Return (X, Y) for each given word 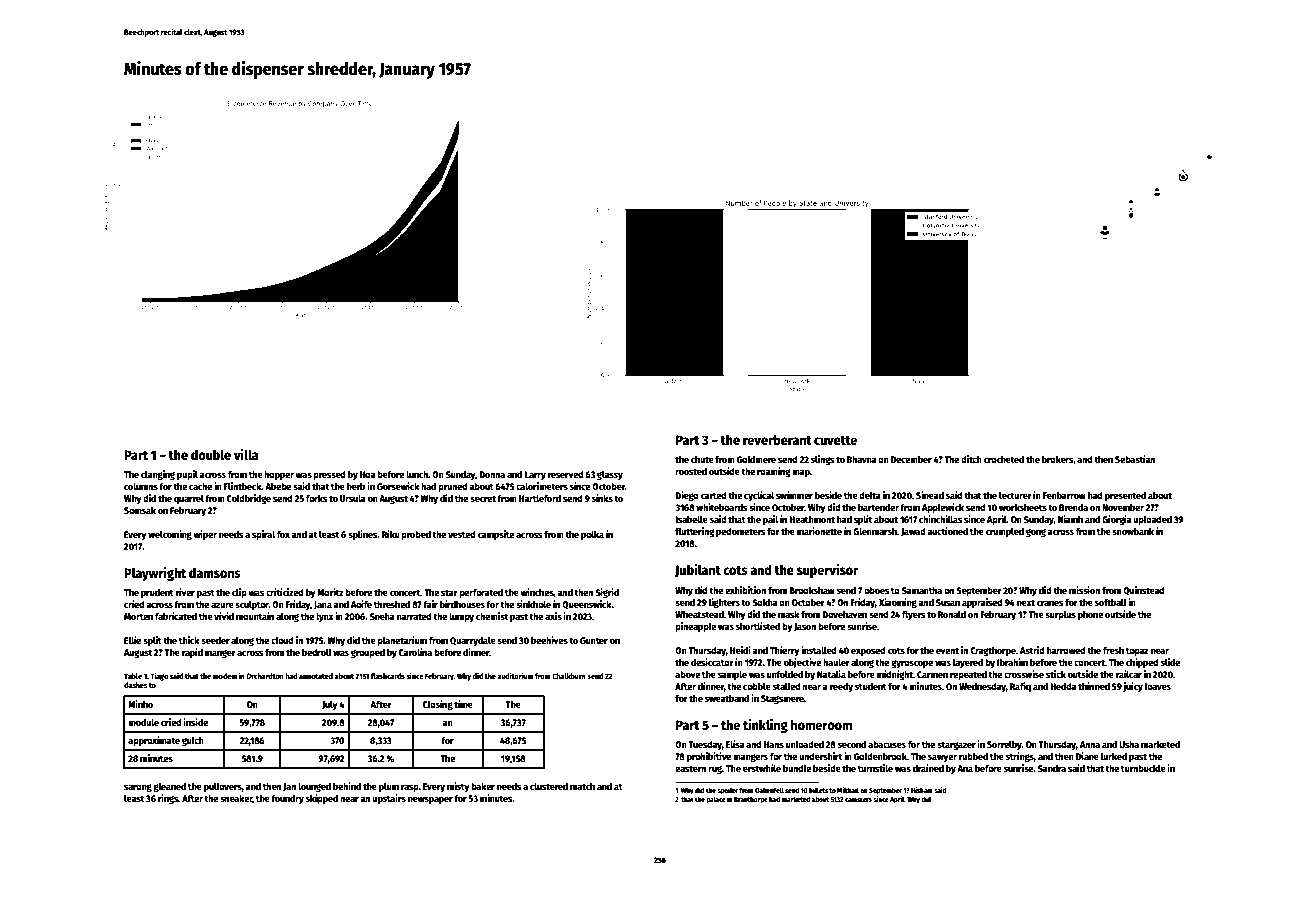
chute (702, 459)
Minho (140, 704)
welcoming (170, 535)
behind (347, 786)
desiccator (712, 662)
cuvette (835, 440)
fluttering (695, 532)
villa (246, 454)
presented (1125, 496)
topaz (1137, 651)
